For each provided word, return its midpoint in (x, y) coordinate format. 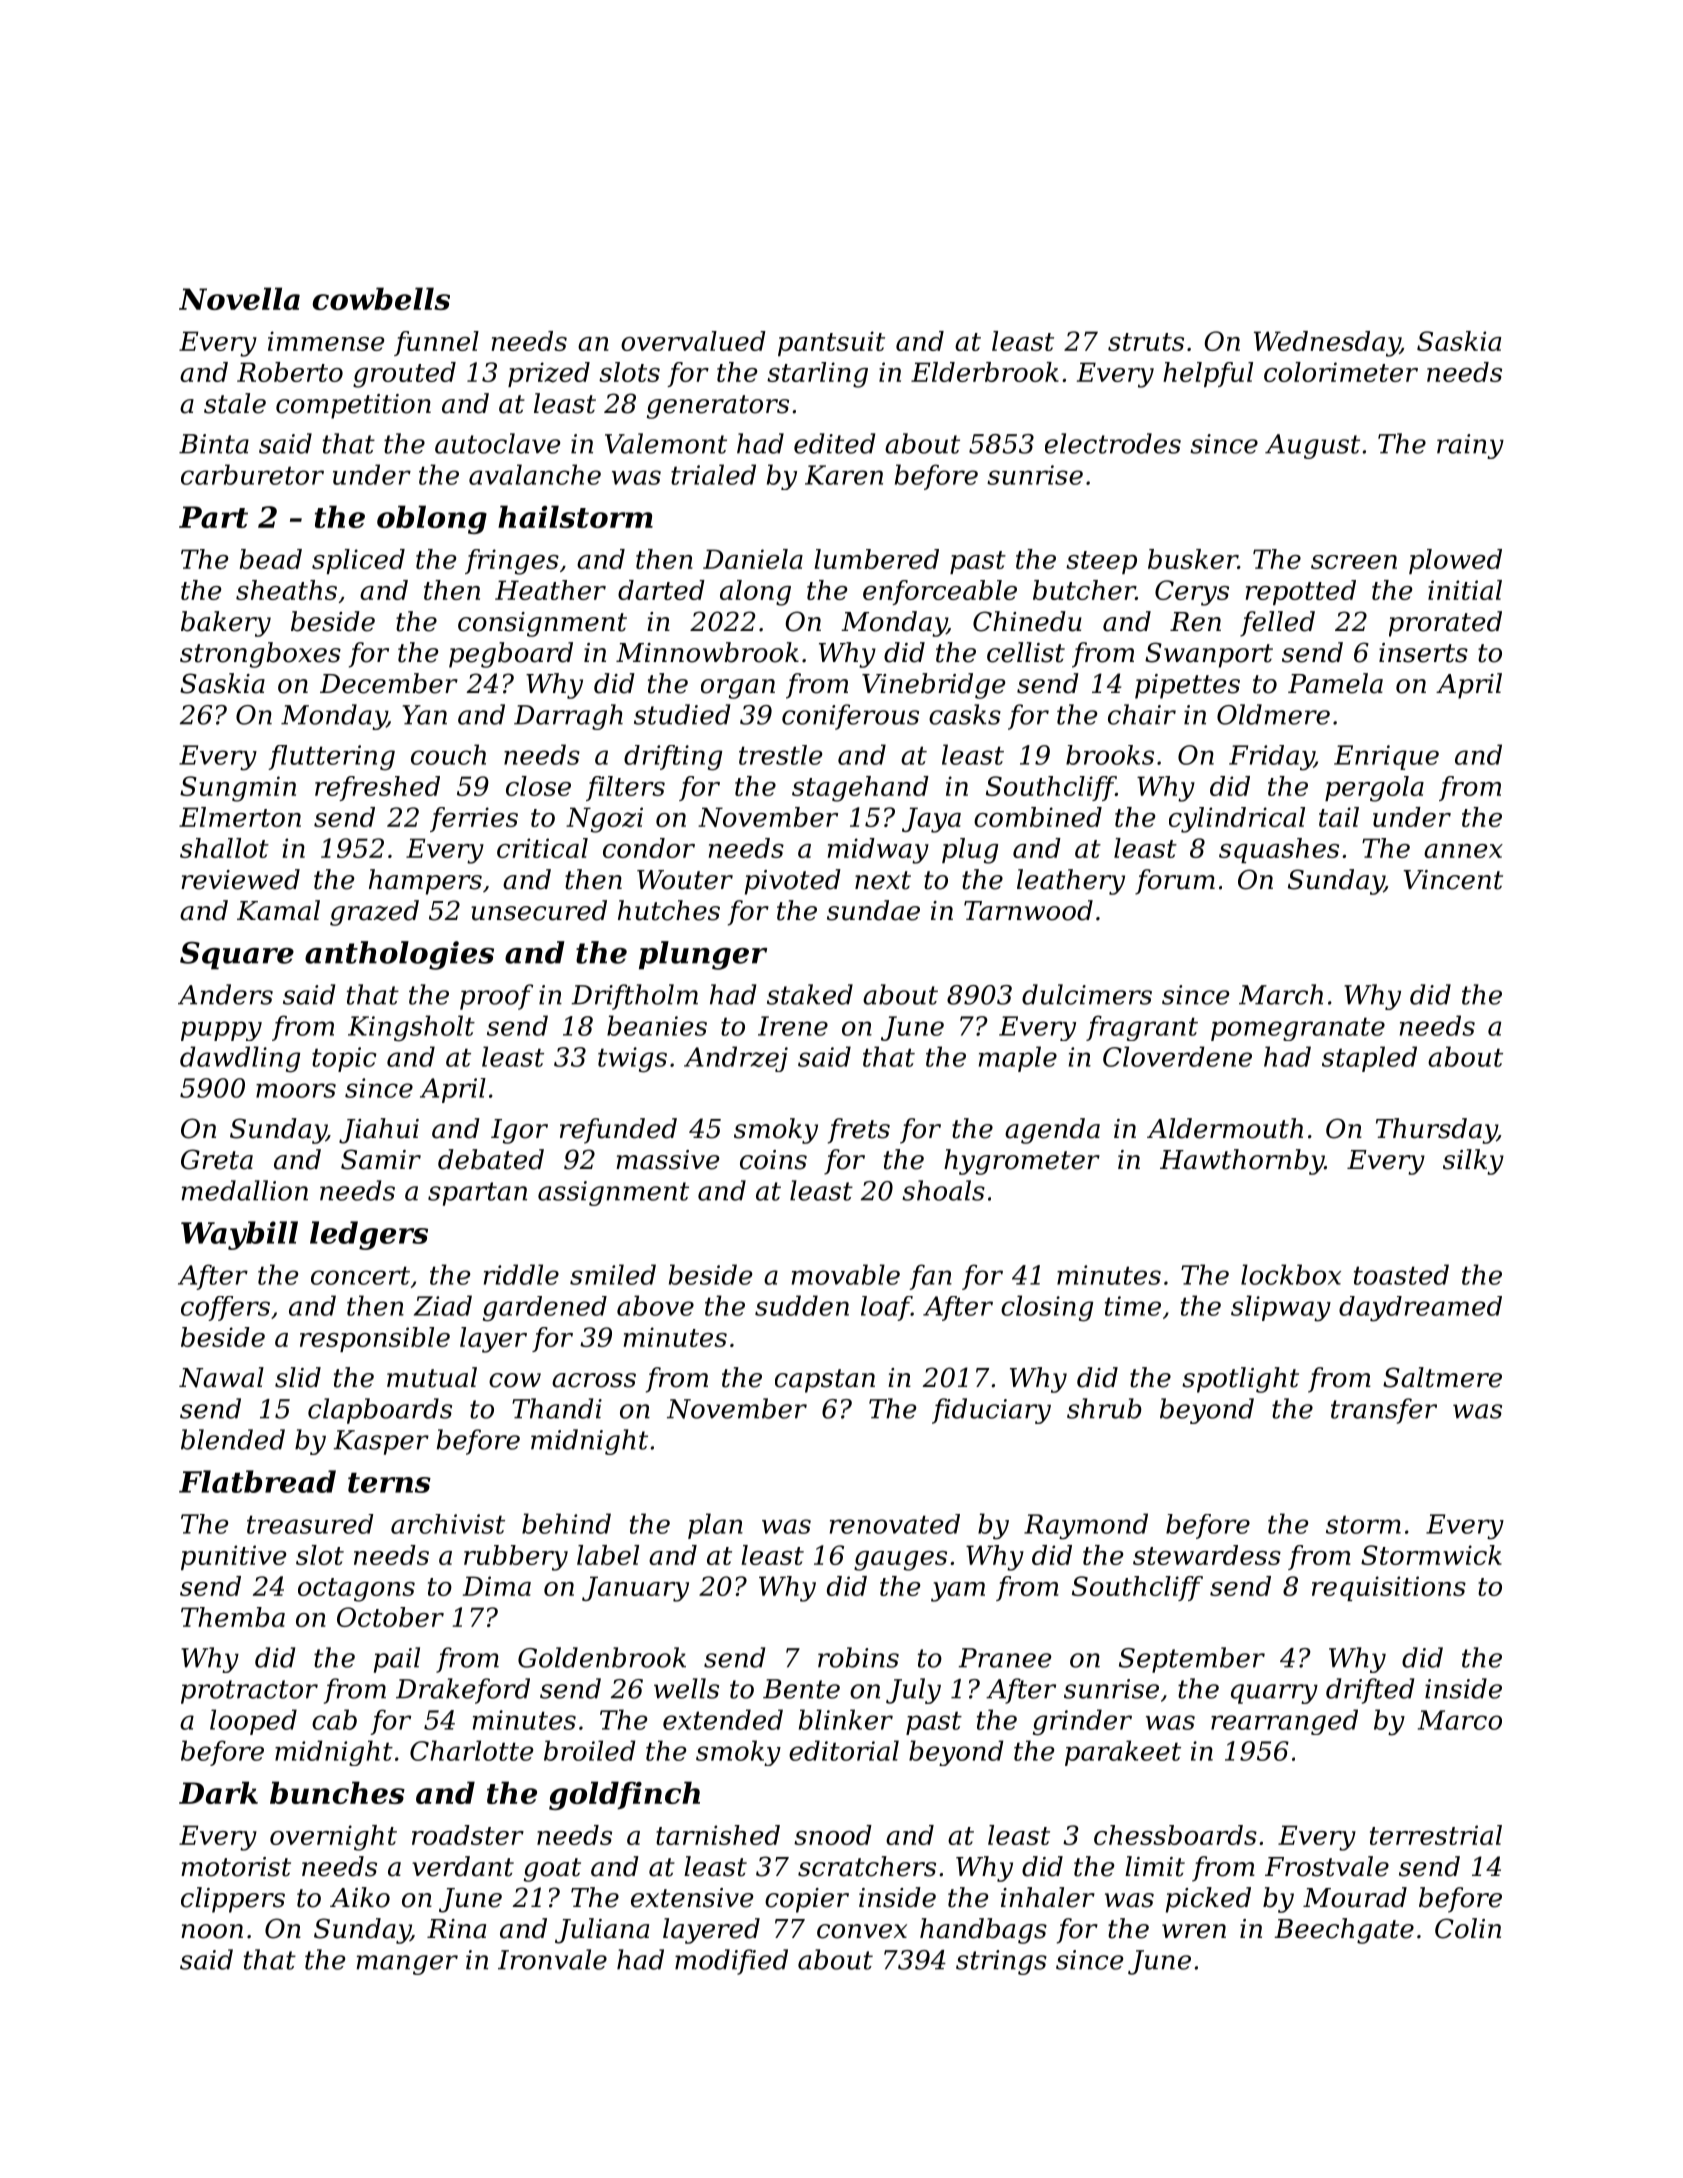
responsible (375, 1339)
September (1192, 1660)
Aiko (360, 1897)
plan (715, 1526)
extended (723, 1719)
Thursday (1436, 1131)
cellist (1026, 652)
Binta (214, 444)
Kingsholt (411, 1028)
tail (1339, 817)
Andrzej (736, 1059)
